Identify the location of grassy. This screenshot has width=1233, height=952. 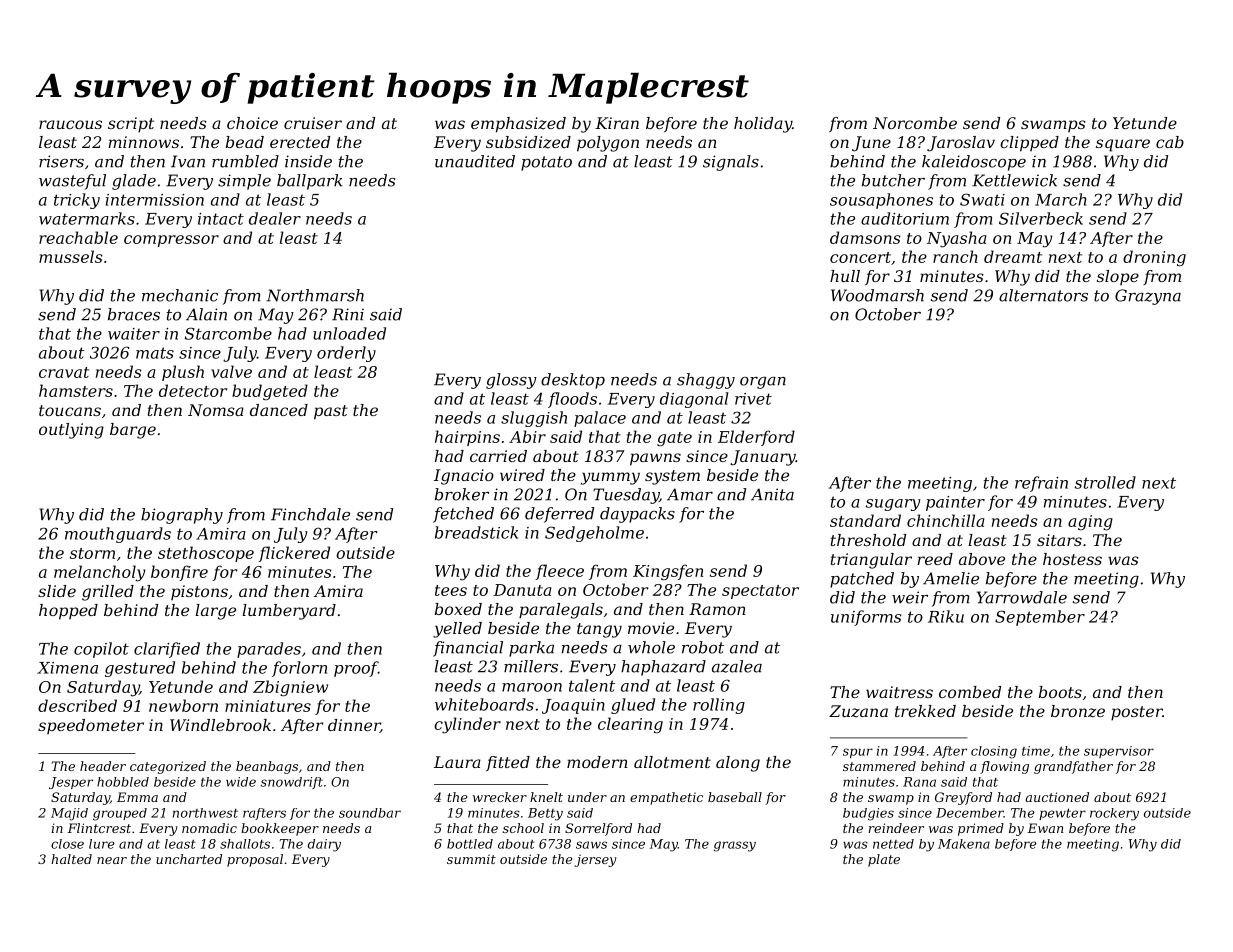
(735, 846).
